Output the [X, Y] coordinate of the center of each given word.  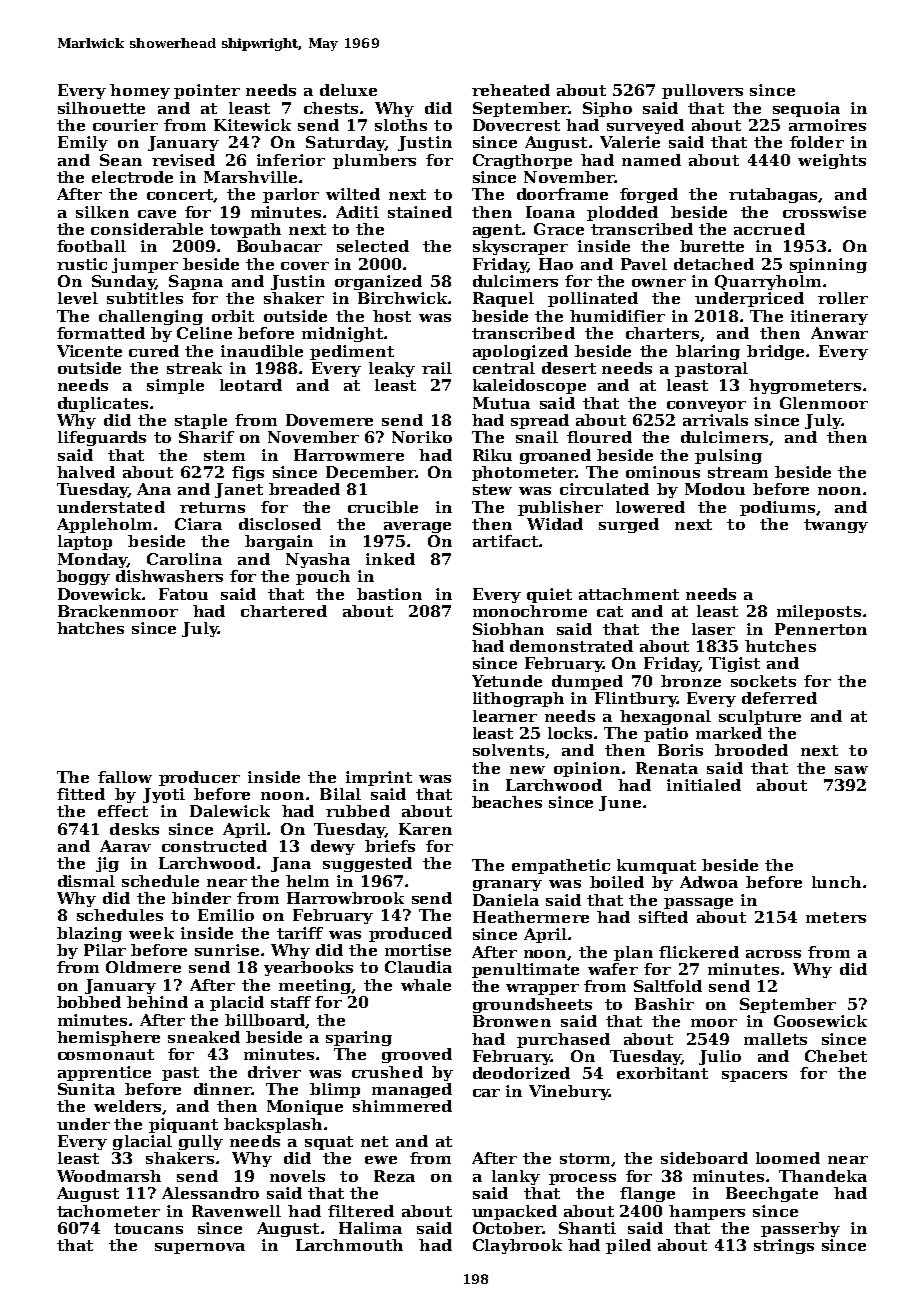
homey [140, 91]
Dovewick [99, 594]
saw [851, 770]
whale [426, 985]
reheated [511, 90]
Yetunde [507, 681]
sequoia [806, 109]
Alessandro [210, 1193]
